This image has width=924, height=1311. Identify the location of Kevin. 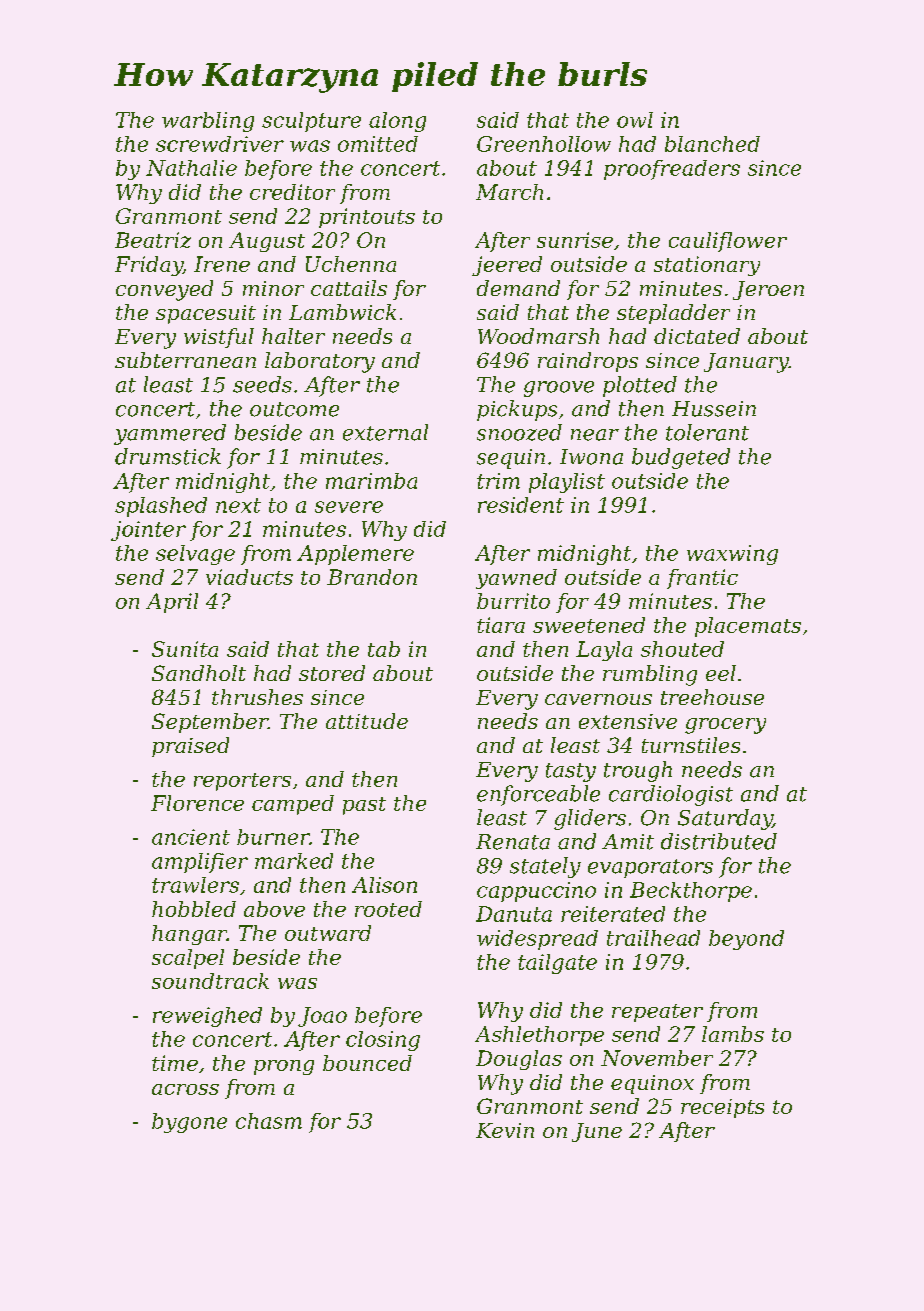
(505, 1130).
